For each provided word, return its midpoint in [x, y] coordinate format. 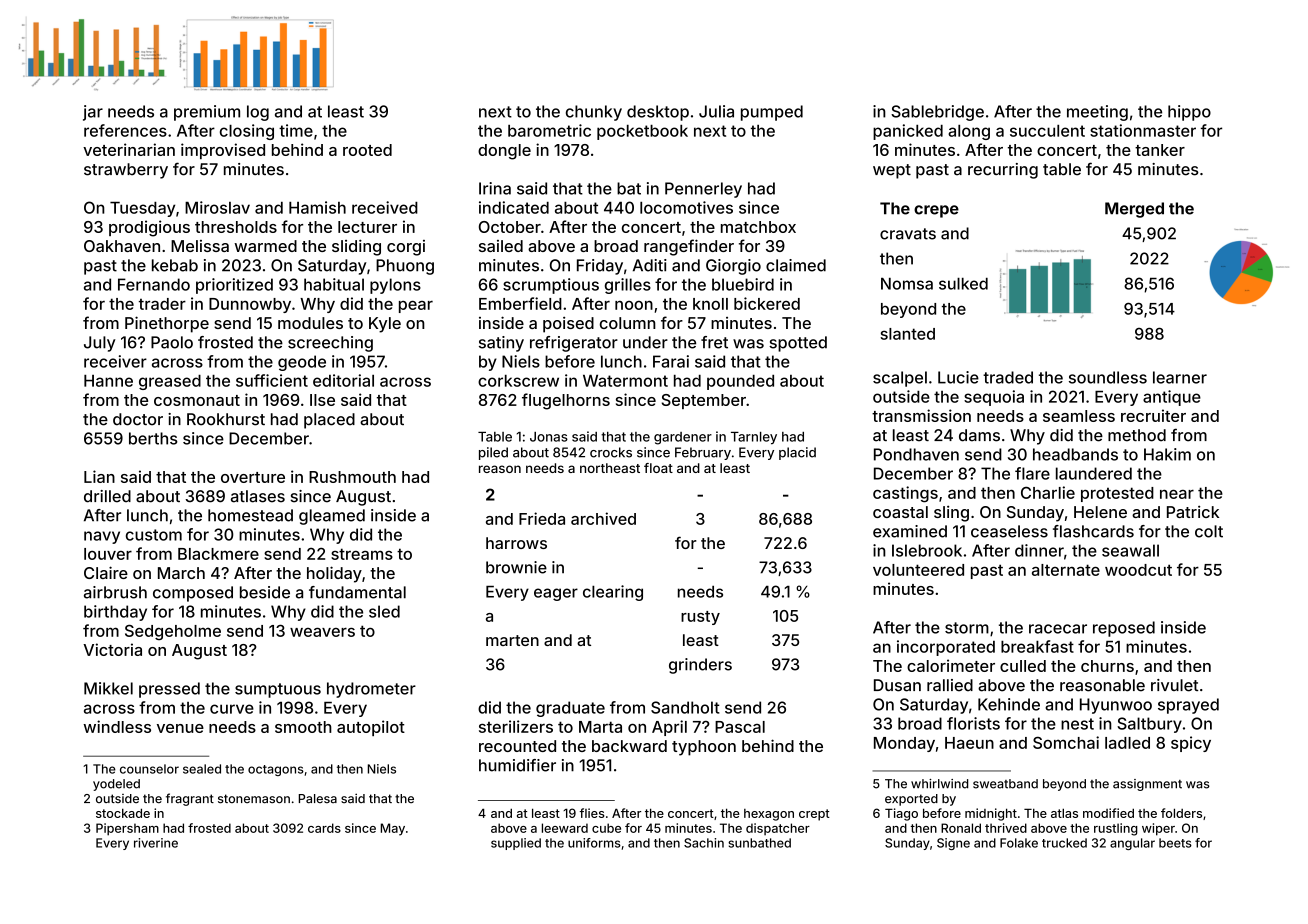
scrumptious [551, 286]
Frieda [542, 518]
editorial [343, 380]
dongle [504, 152]
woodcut [1138, 570]
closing [247, 132]
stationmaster [1143, 130]
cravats [908, 234]
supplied [516, 844]
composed [193, 594]
